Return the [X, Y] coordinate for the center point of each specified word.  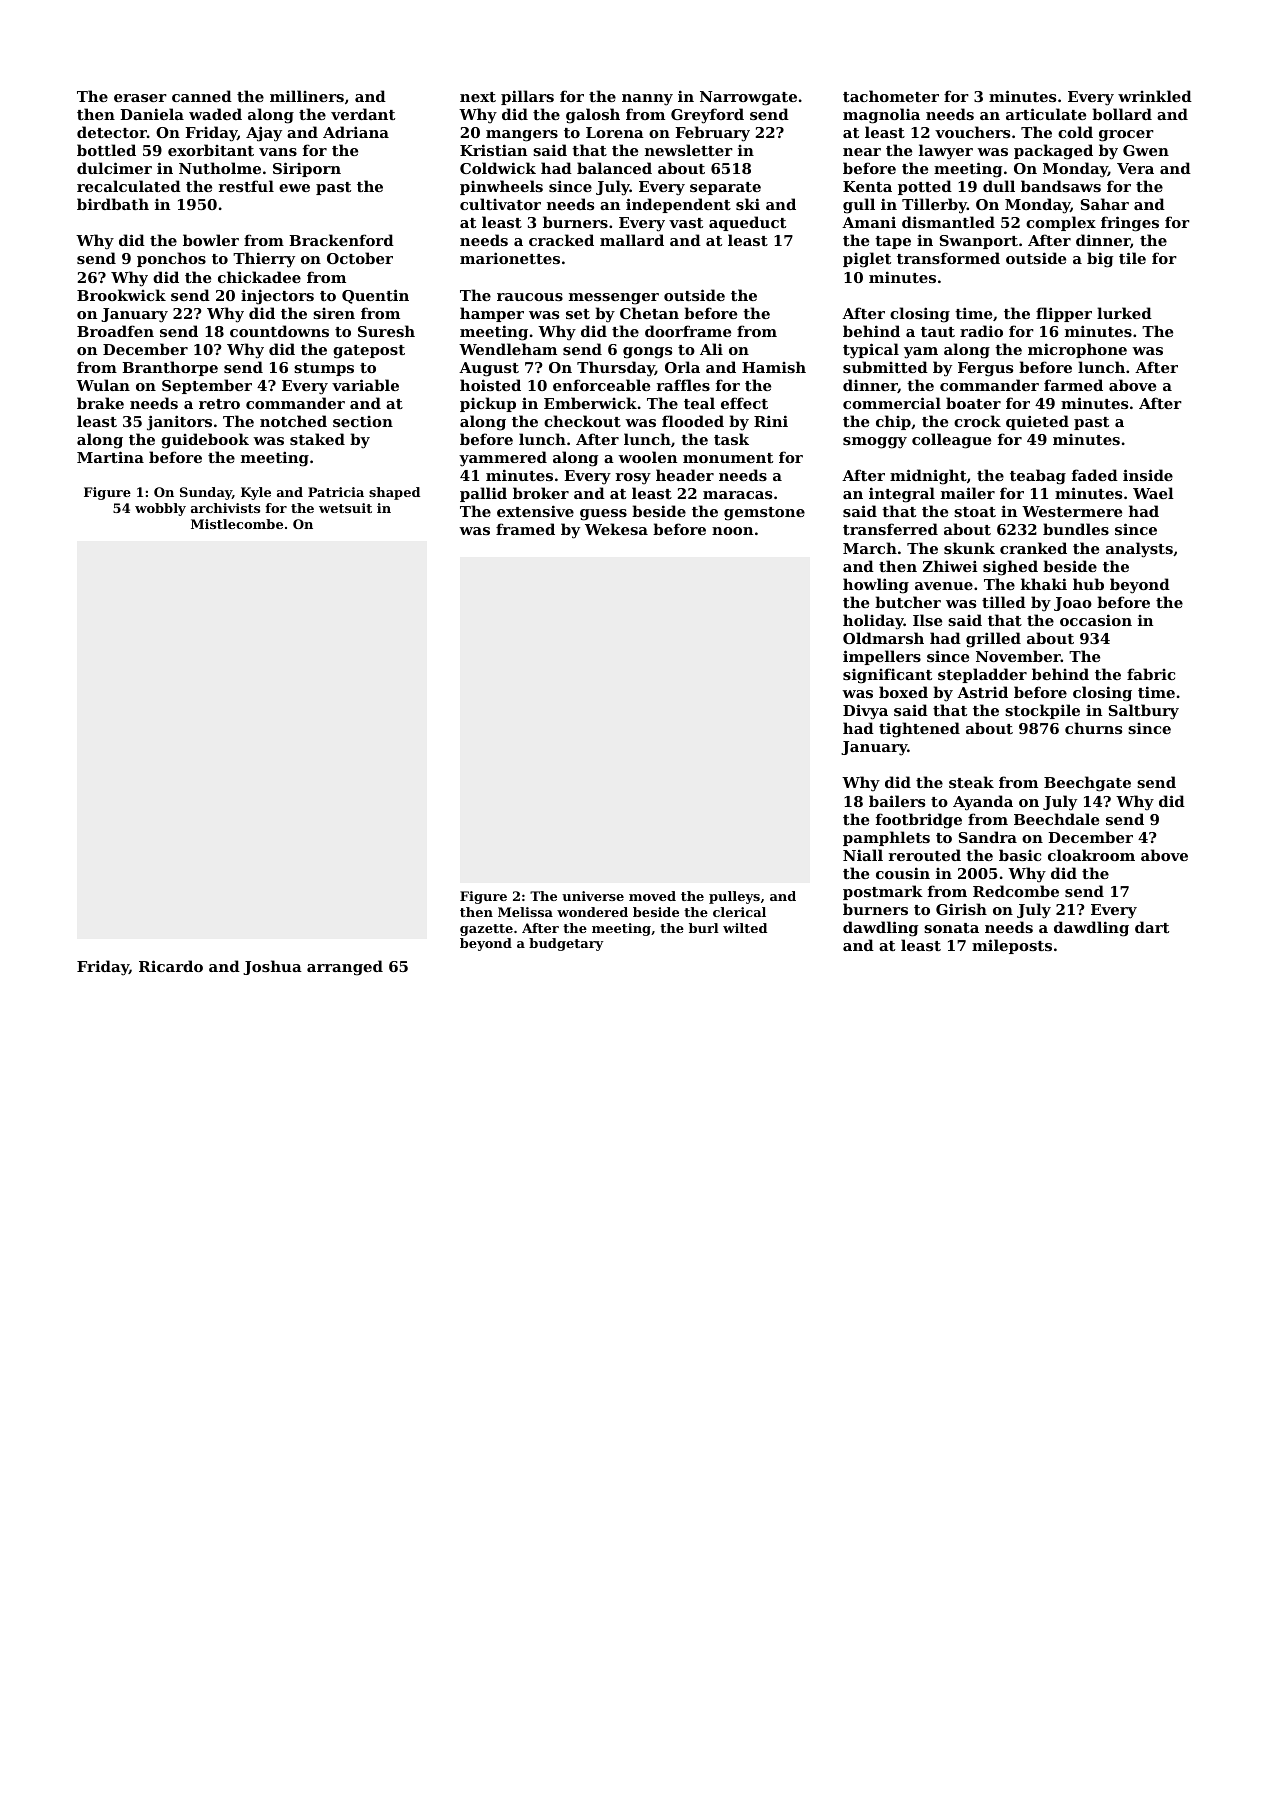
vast [686, 223]
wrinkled [1155, 96]
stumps [324, 369]
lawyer [946, 152]
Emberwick [590, 403]
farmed [1073, 385]
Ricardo [171, 966]
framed [525, 529]
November [1018, 656]
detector [112, 132]
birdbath [113, 204]
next [478, 97]
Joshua [272, 967]
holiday [873, 622]
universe [593, 896]
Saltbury [1144, 712]
